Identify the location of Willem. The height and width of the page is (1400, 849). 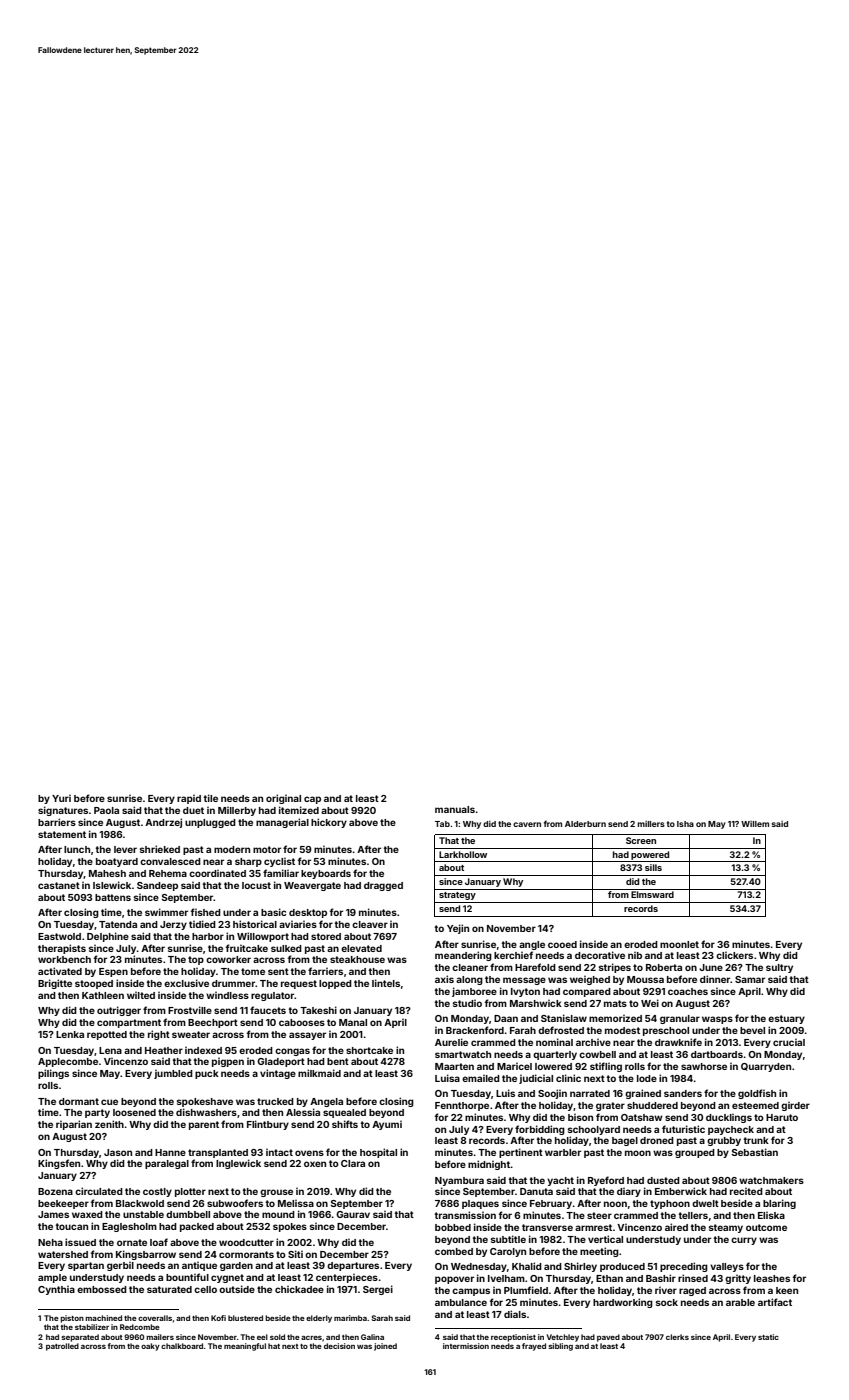
(755, 824).
